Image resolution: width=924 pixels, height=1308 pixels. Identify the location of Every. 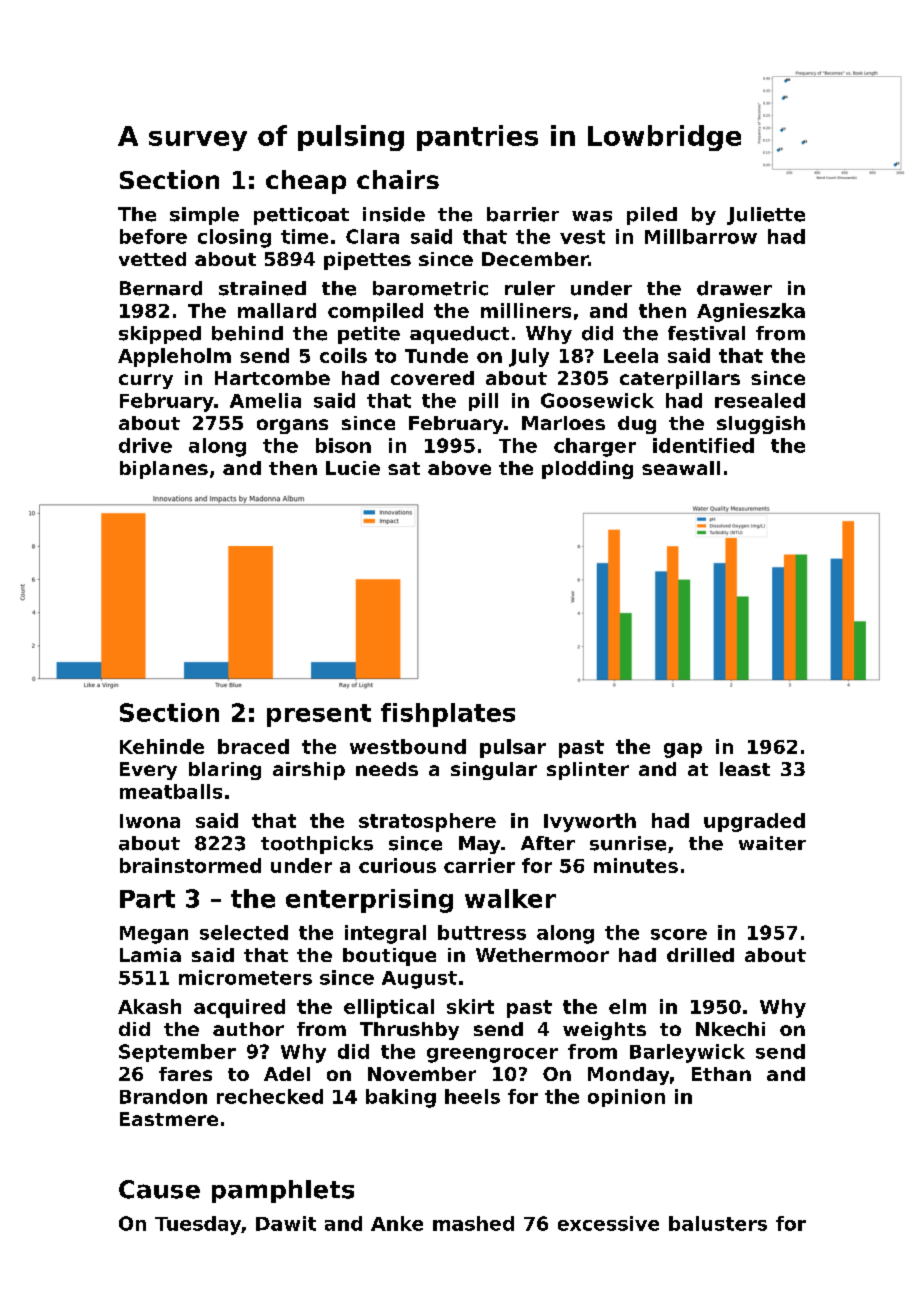
(148, 771).
